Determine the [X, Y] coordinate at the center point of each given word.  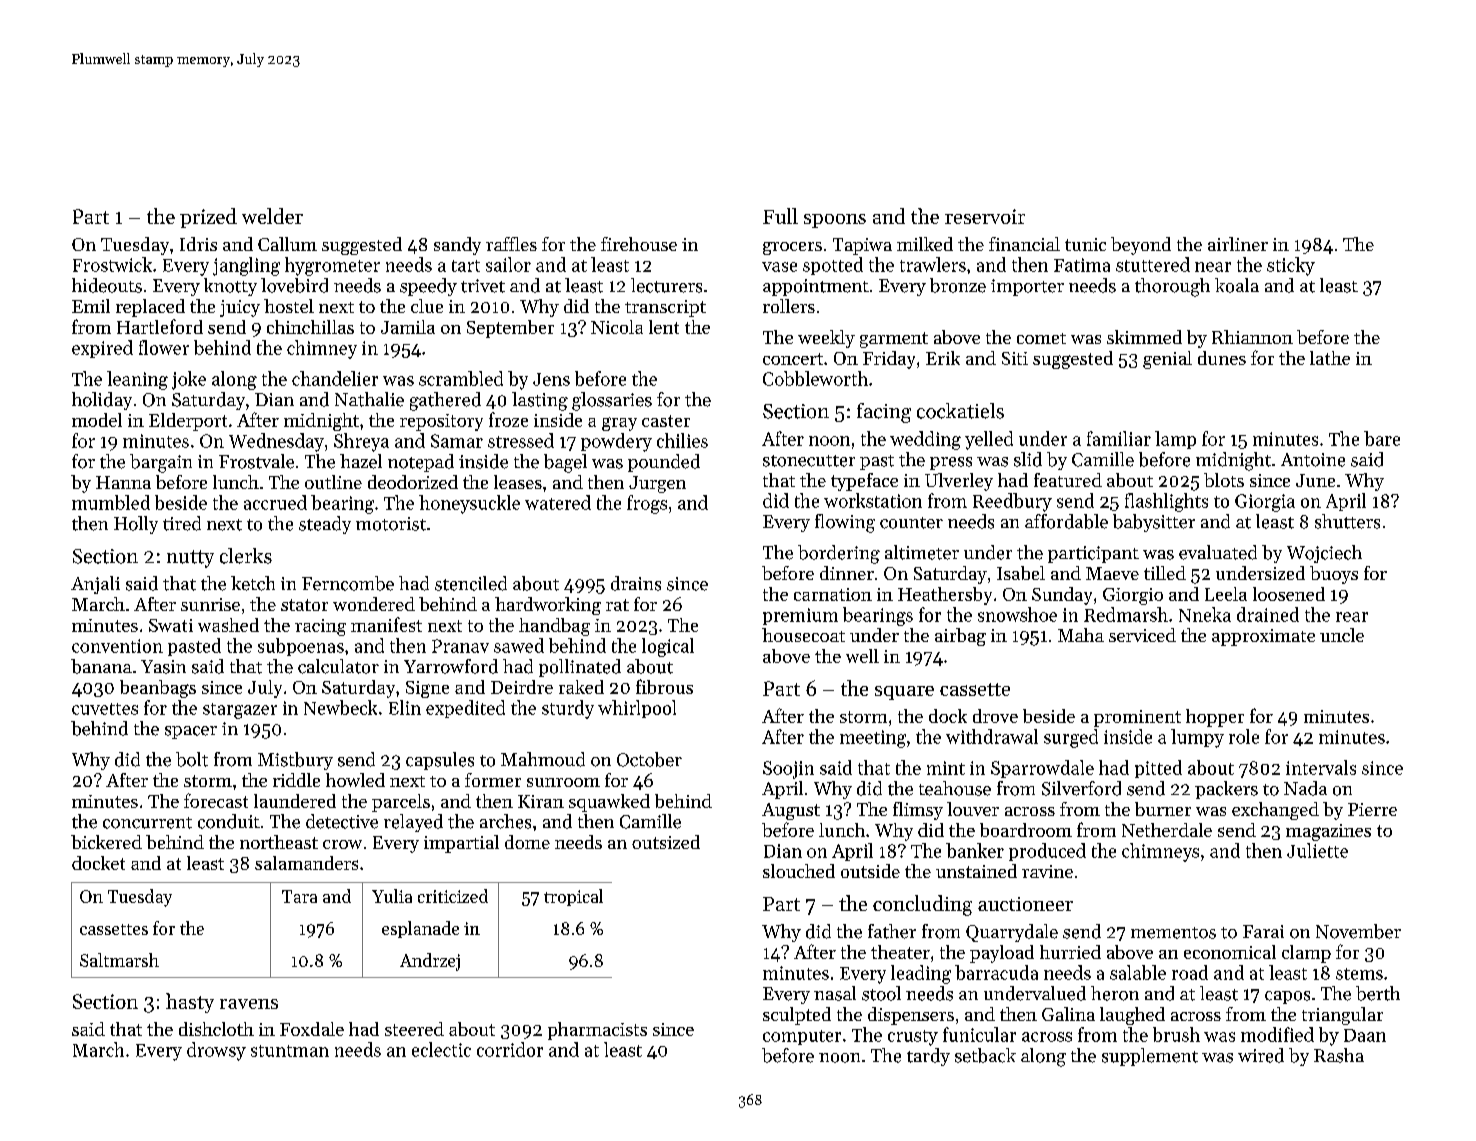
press [951, 463]
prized [208, 218]
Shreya [361, 442]
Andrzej [430, 962]
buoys [1334, 575]
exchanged [1275, 811]
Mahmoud [543, 759]
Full [780, 216]
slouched [799, 871]
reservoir [985, 216]
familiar [1119, 438]
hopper [1215, 718]
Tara [299, 896]
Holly [136, 525]
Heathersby [945, 596]
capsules [440, 761]
